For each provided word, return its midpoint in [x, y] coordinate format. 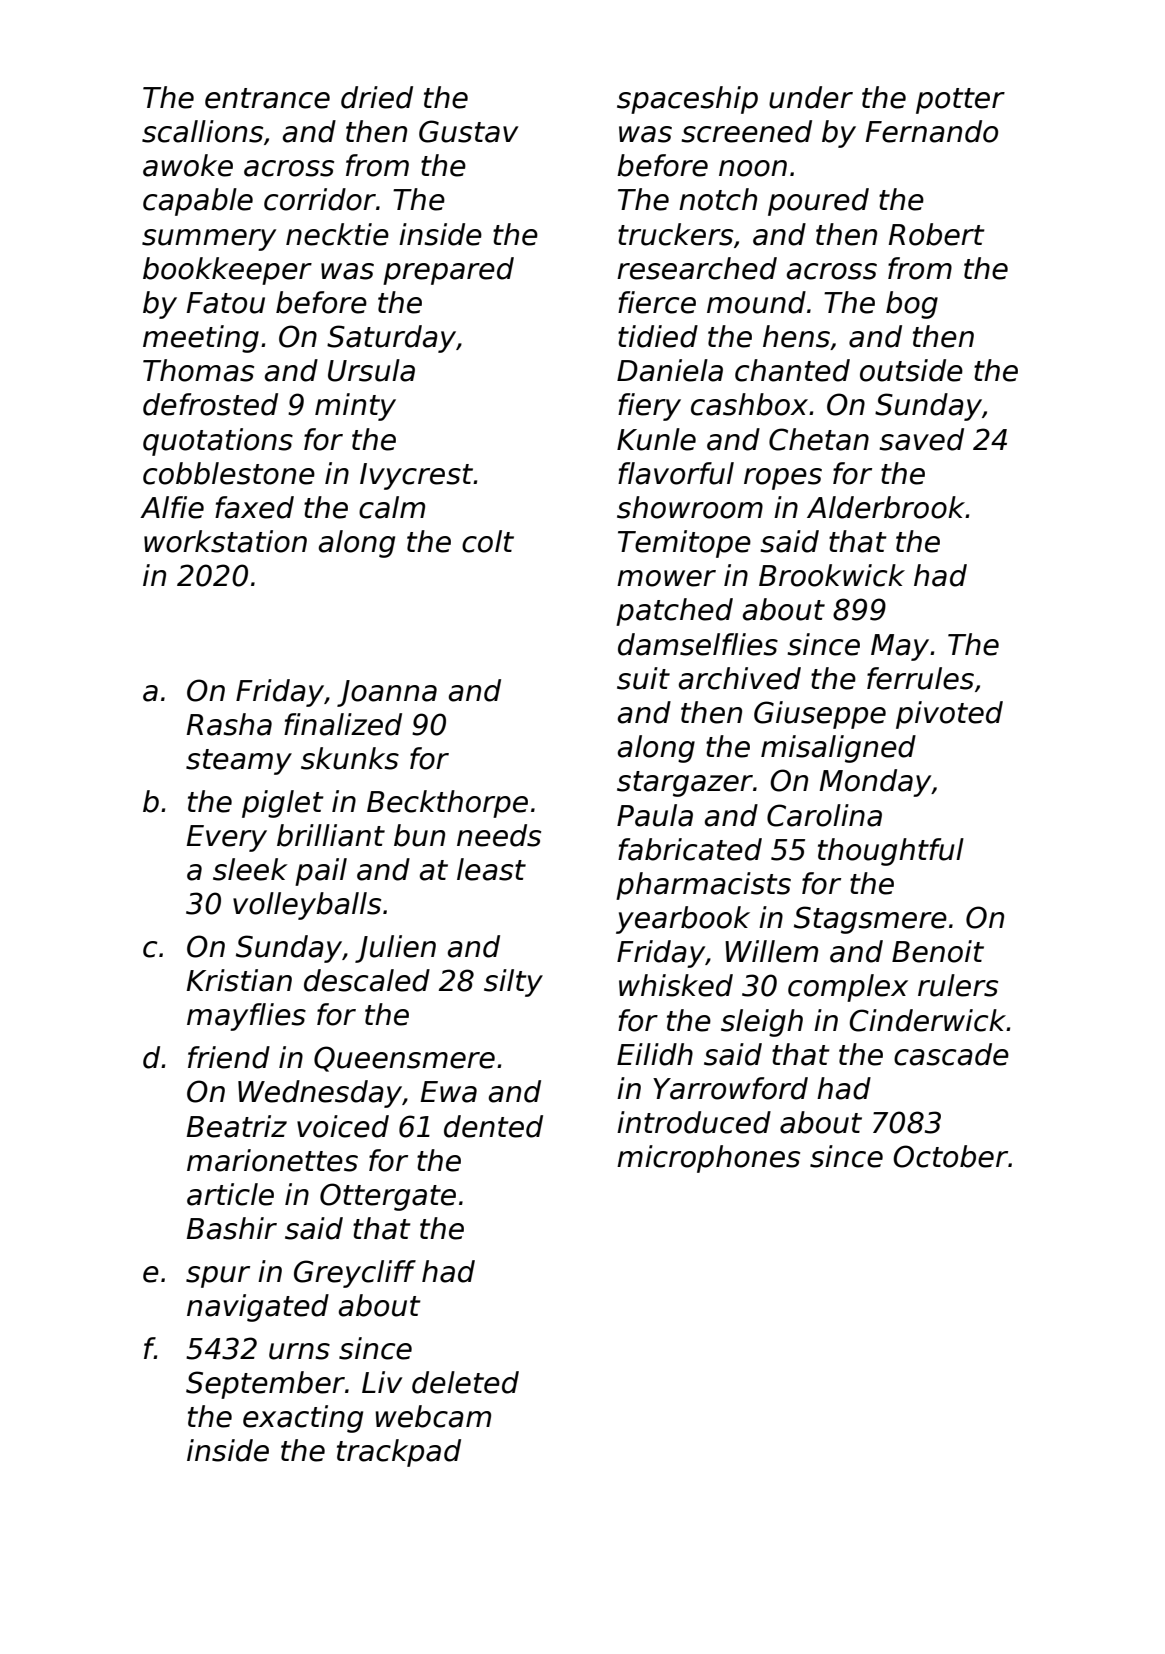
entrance [267, 98]
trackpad [399, 1453]
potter [960, 101]
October [950, 1156]
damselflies [698, 644]
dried [377, 97]
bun [419, 835]
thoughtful [891, 852]
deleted [465, 1382]
